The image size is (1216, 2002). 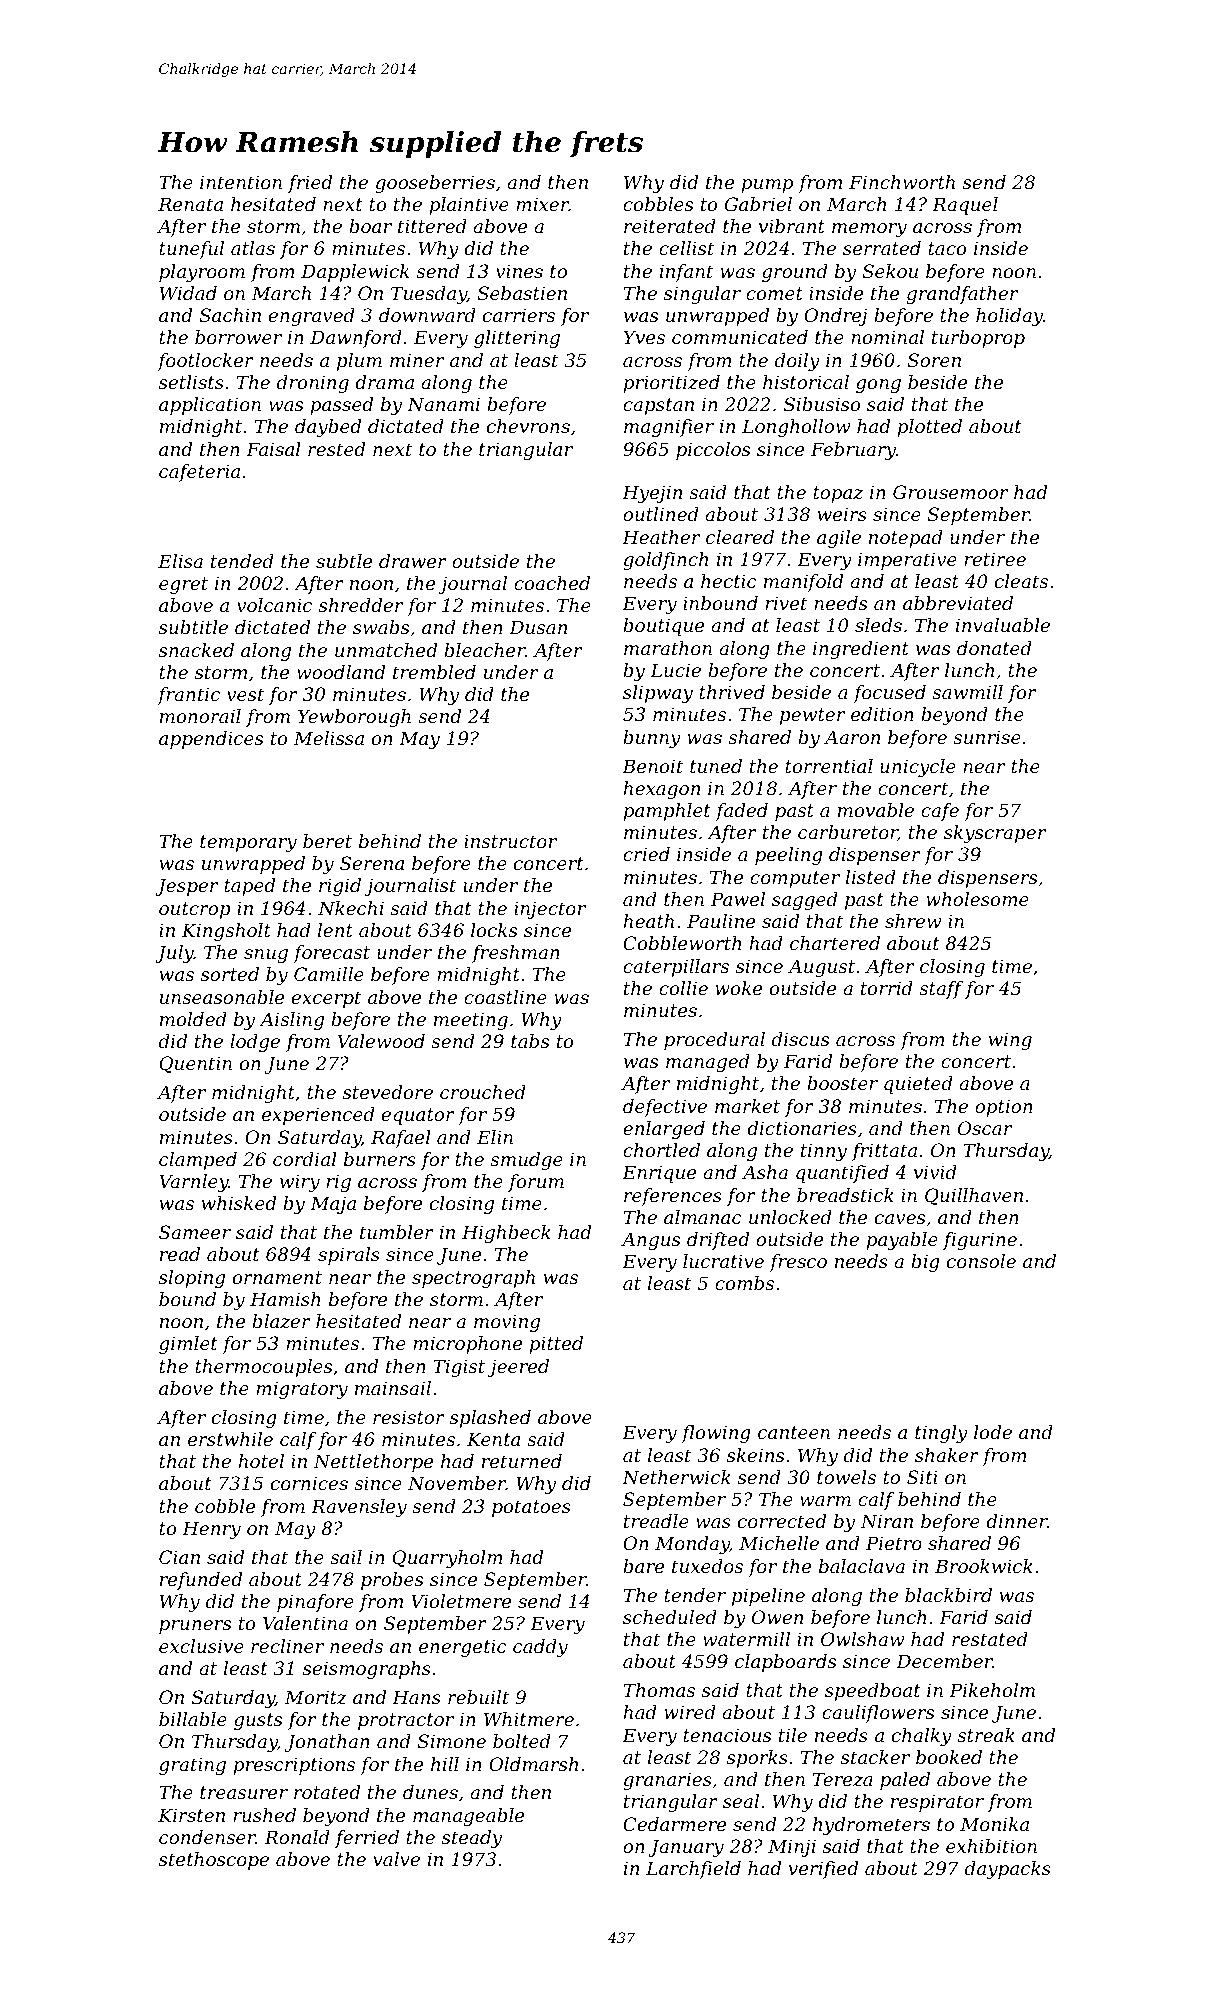 I want to click on Kingsholt, so click(x=226, y=932).
